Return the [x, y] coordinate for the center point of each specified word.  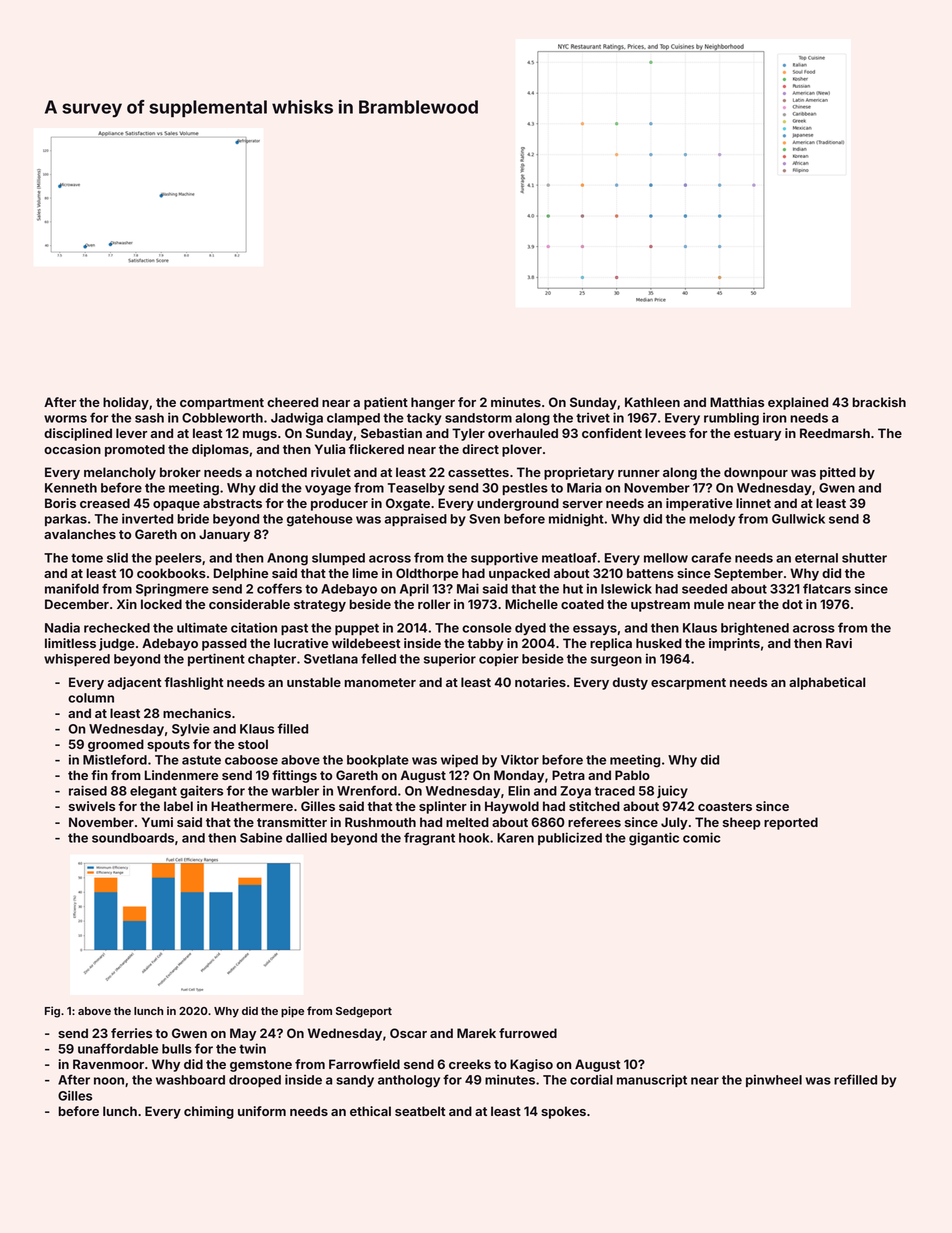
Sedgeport [364, 1012]
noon [109, 1081]
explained [798, 403]
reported [791, 823]
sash [149, 418]
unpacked [519, 574]
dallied [306, 837]
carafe [711, 557]
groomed [116, 745]
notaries [540, 682]
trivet [593, 417]
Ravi [839, 643]
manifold [72, 588]
